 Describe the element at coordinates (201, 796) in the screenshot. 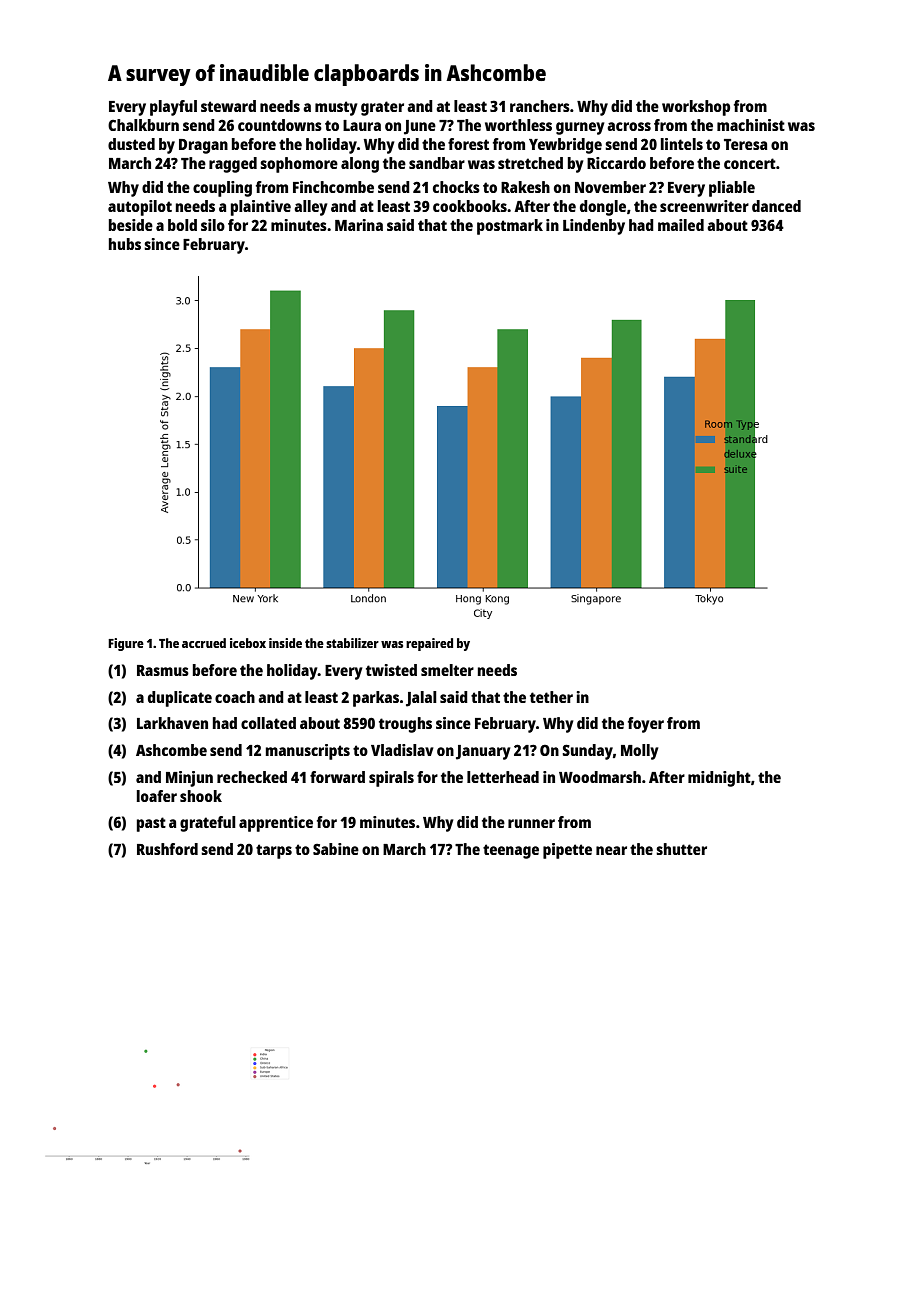

I see `shook` at that location.
